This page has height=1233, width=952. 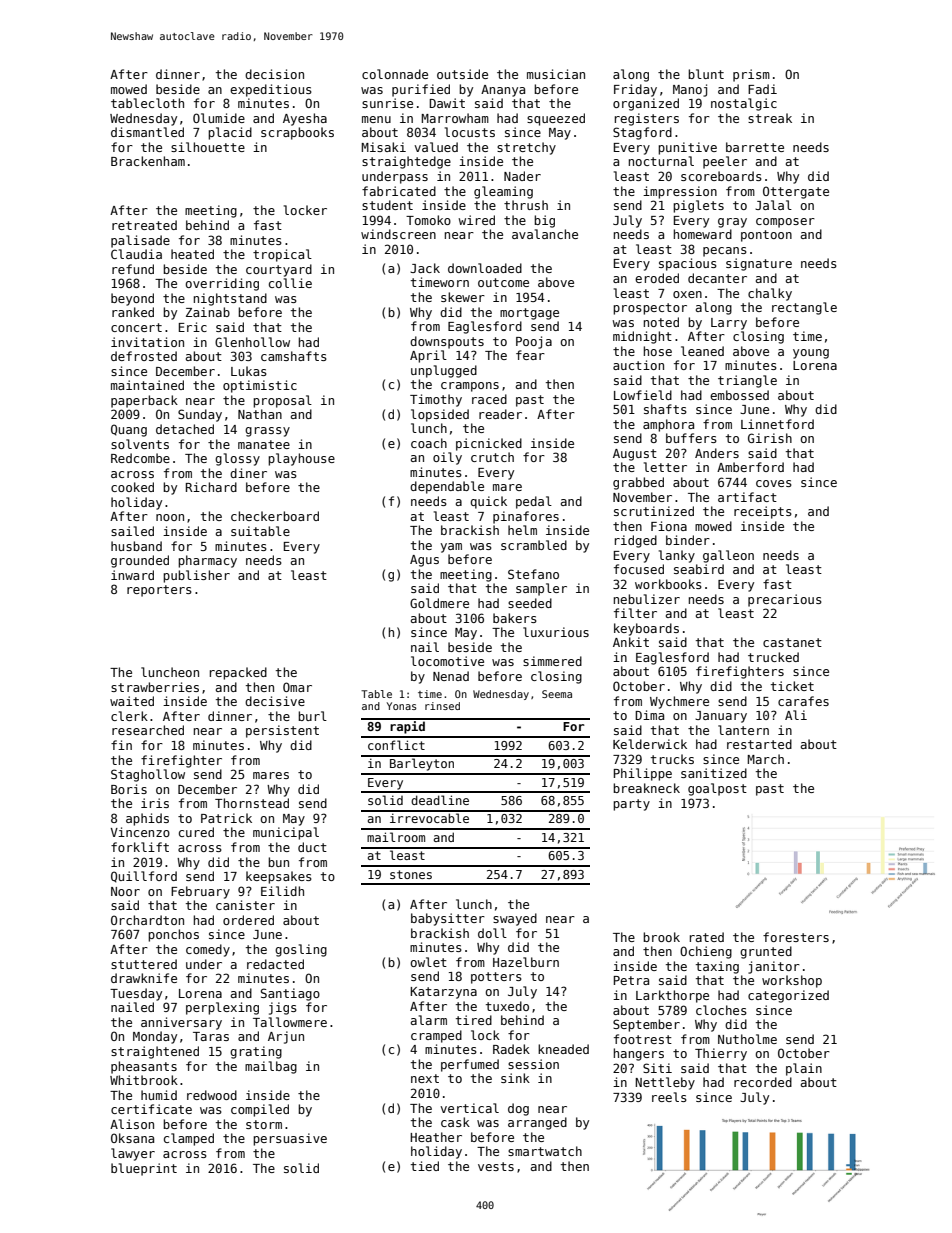 I want to click on noon, so click(x=170, y=517).
